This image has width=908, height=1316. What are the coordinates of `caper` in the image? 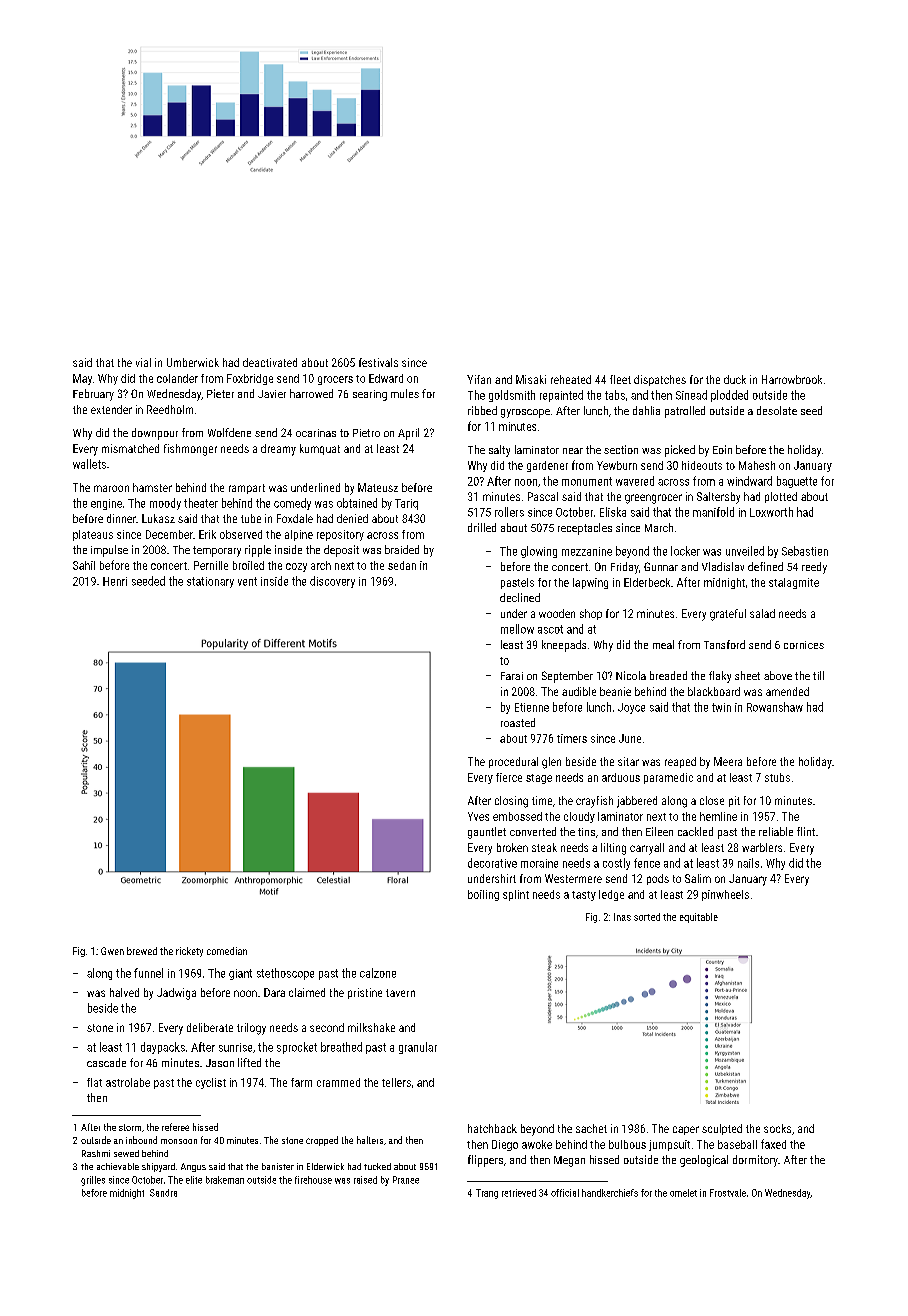 It's located at (686, 1130).
